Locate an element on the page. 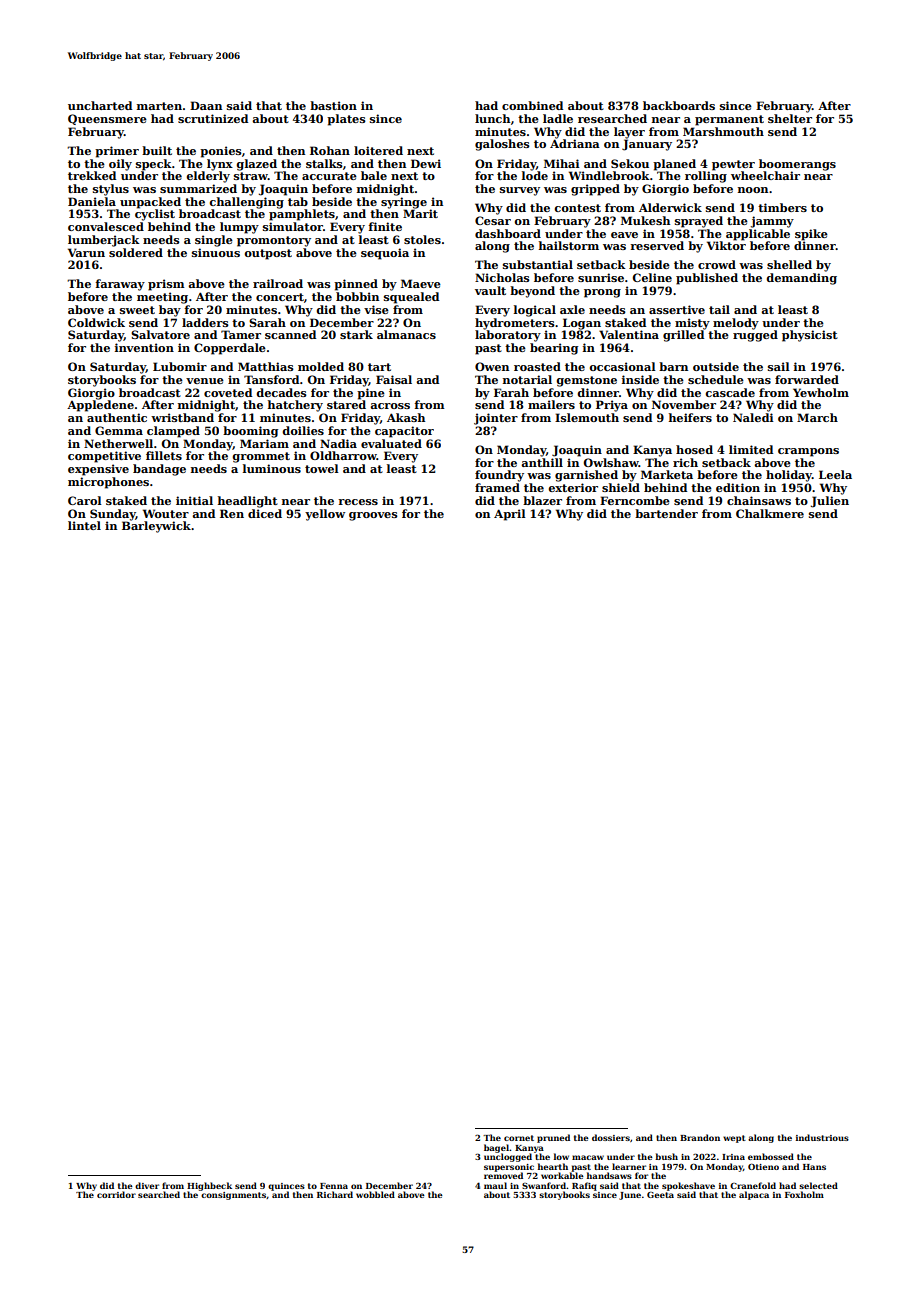 This page has width=924, height=1308. laboratory is located at coordinates (508, 336).
